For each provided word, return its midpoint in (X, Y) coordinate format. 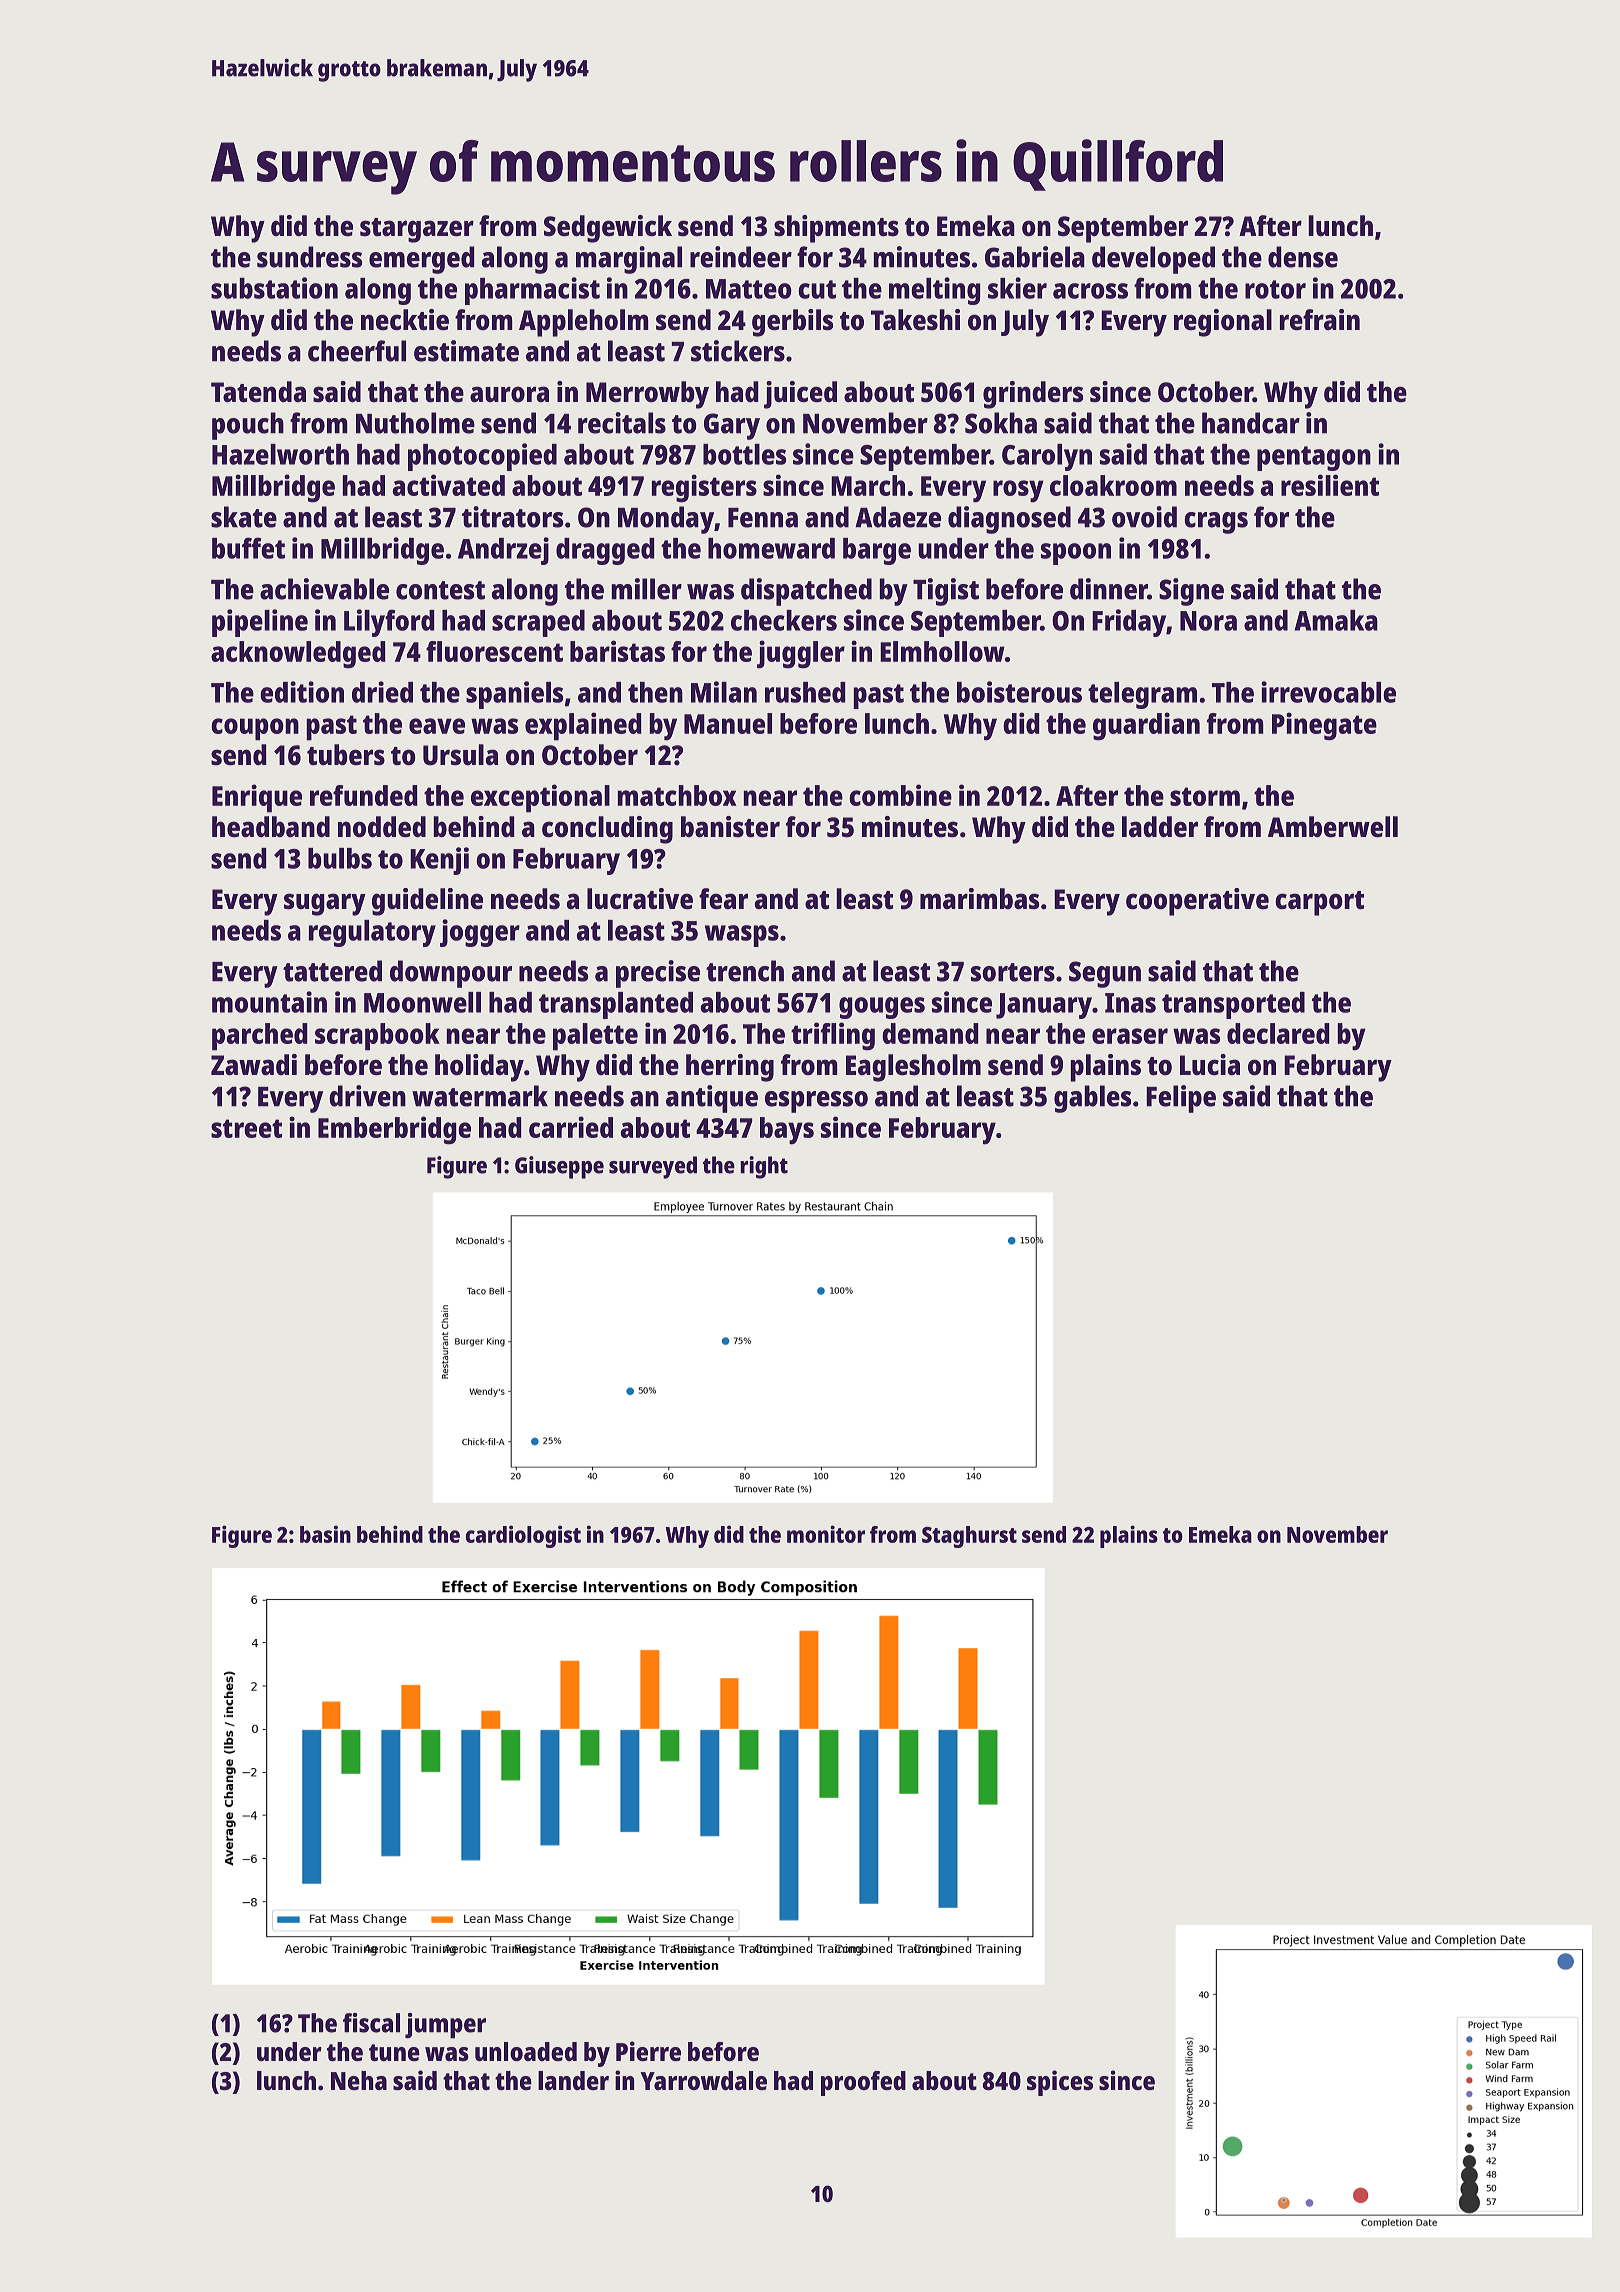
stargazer (417, 230)
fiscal (371, 2023)
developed (1153, 260)
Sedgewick (608, 229)
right (764, 1167)
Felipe (1181, 1099)
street (246, 1128)
